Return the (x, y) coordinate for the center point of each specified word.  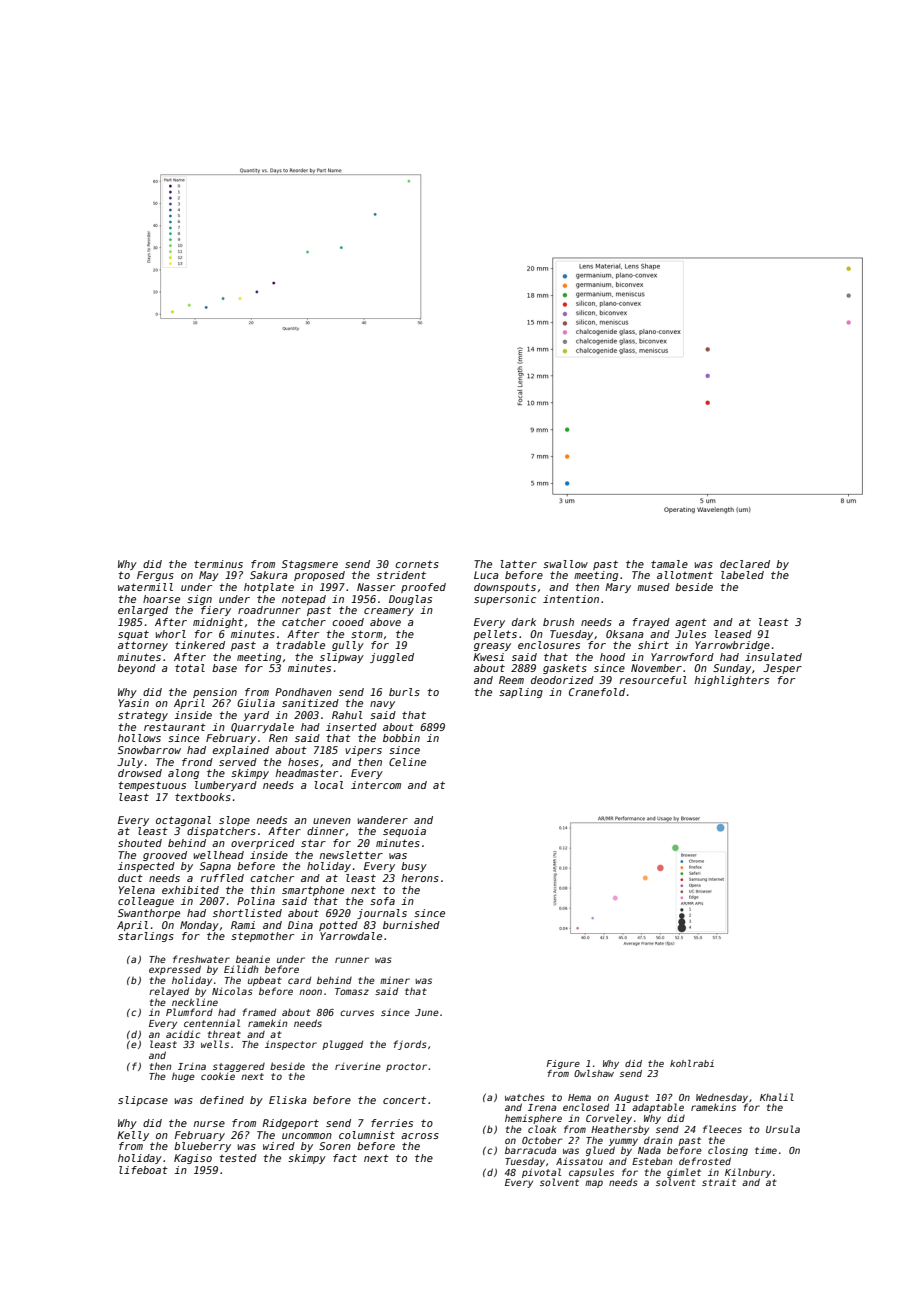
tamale (669, 564)
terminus (218, 564)
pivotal (541, 1173)
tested (238, 1158)
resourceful (653, 680)
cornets (417, 564)
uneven (332, 821)
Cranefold (597, 692)
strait (719, 1182)
